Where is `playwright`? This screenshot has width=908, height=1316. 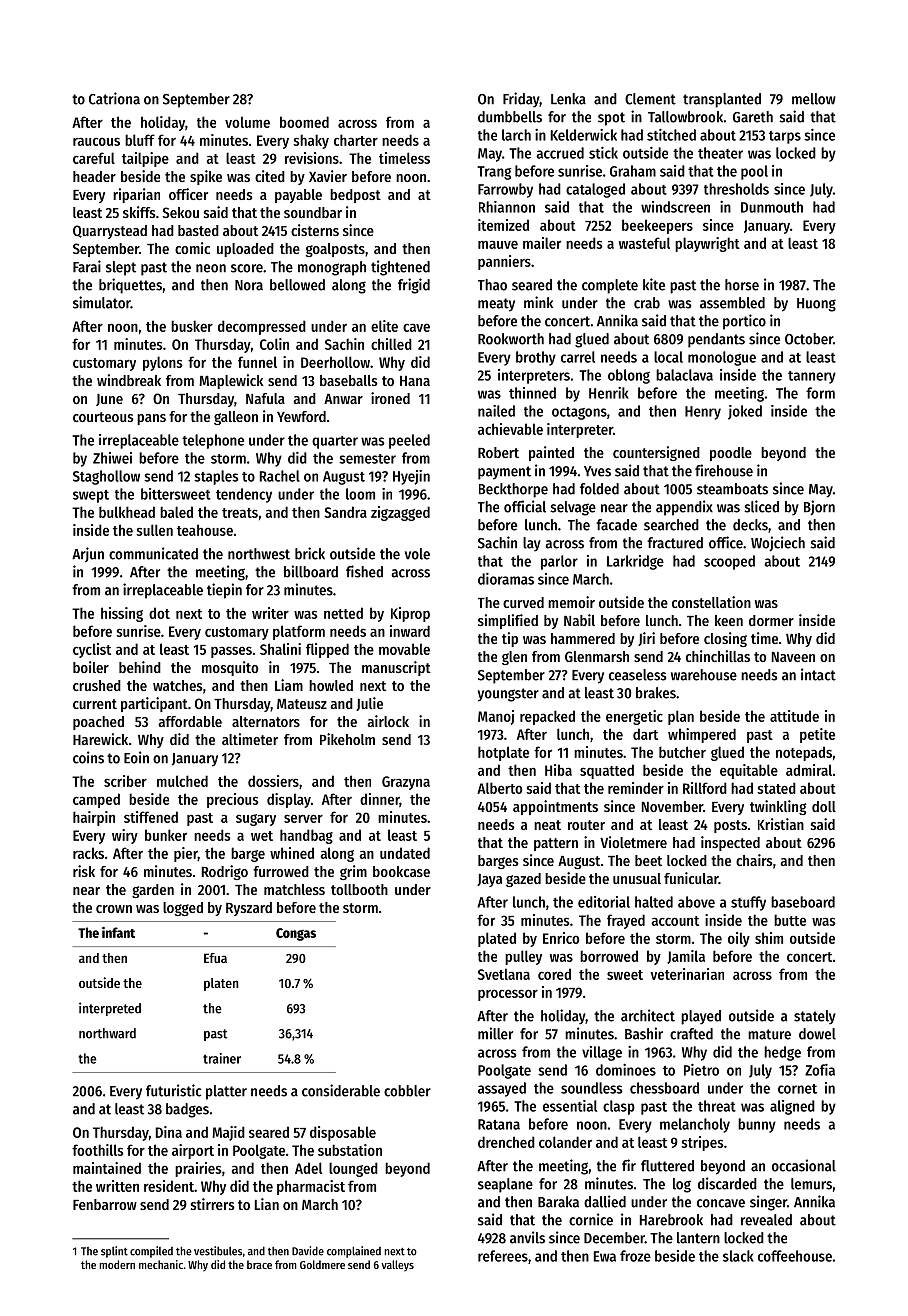
playwright is located at coordinates (707, 244).
